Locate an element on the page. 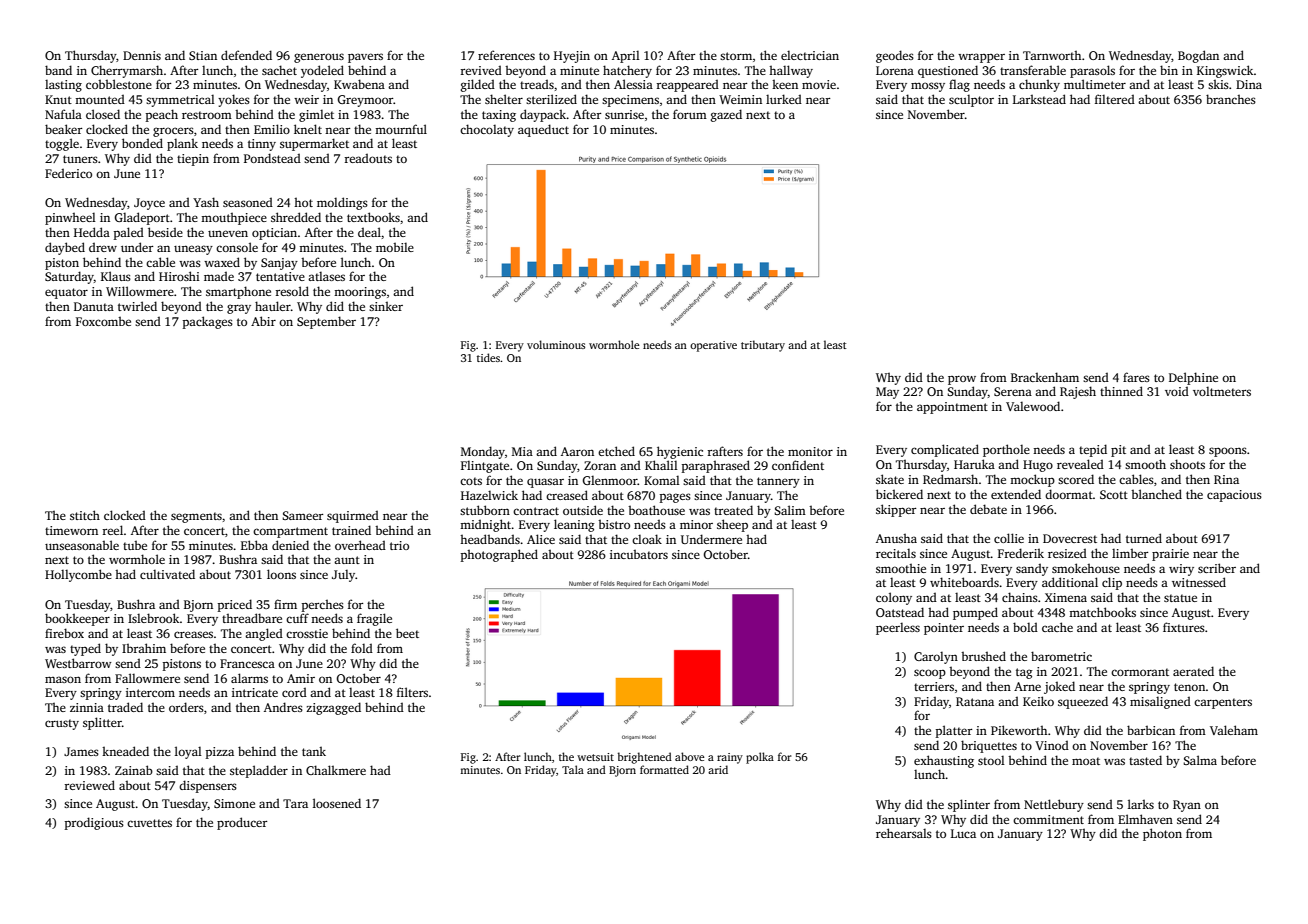  Luca is located at coordinates (963, 833).
